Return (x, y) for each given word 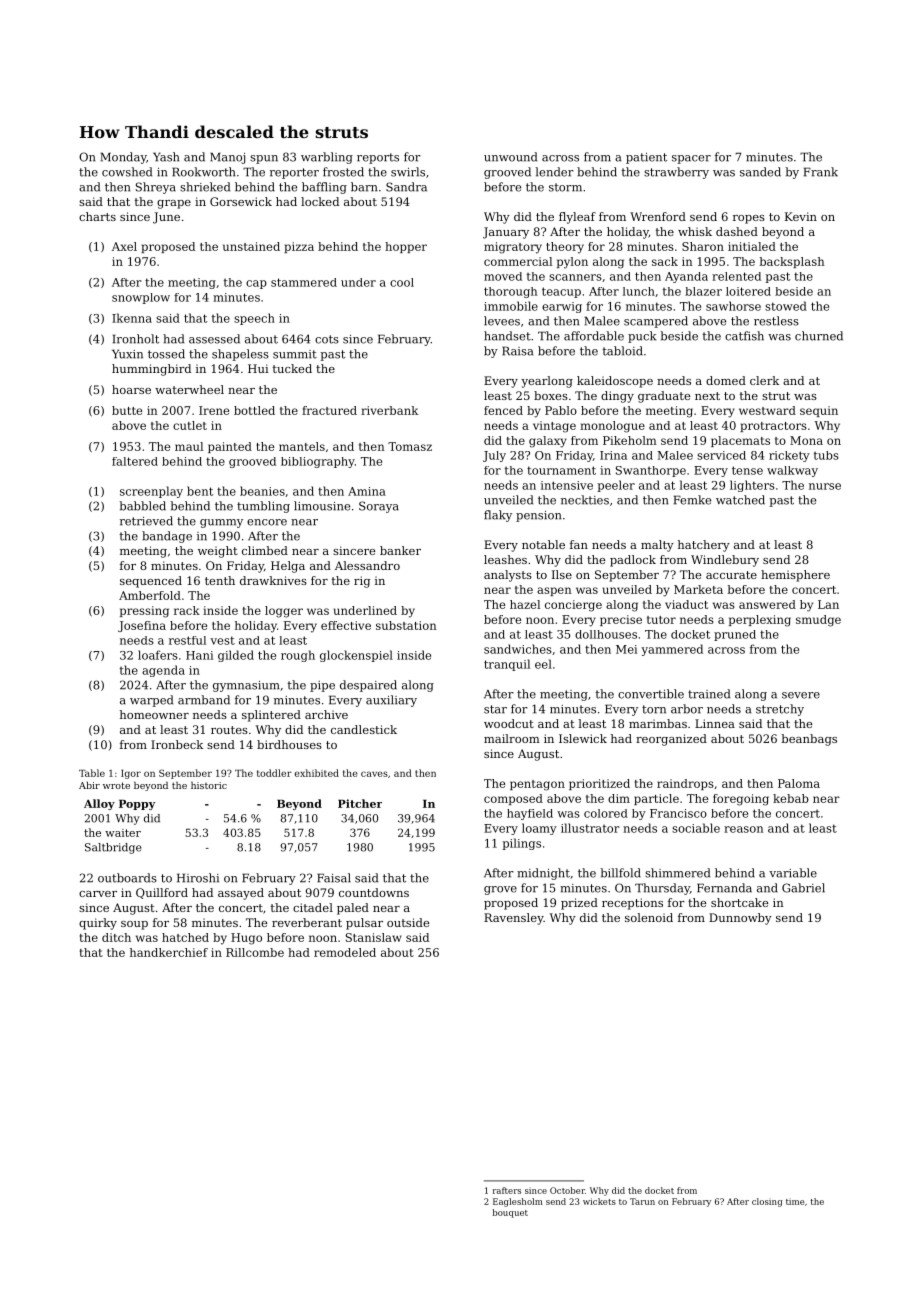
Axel (124, 246)
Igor (131, 774)
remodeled (345, 952)
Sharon (703, 246)
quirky (98, 924)
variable (793, 873)
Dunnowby (740, 919)
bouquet (510, 1213)
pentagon (537, 785)
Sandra (406, 187)
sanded (760, 172)
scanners (575, 277)
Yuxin (127, 354)
